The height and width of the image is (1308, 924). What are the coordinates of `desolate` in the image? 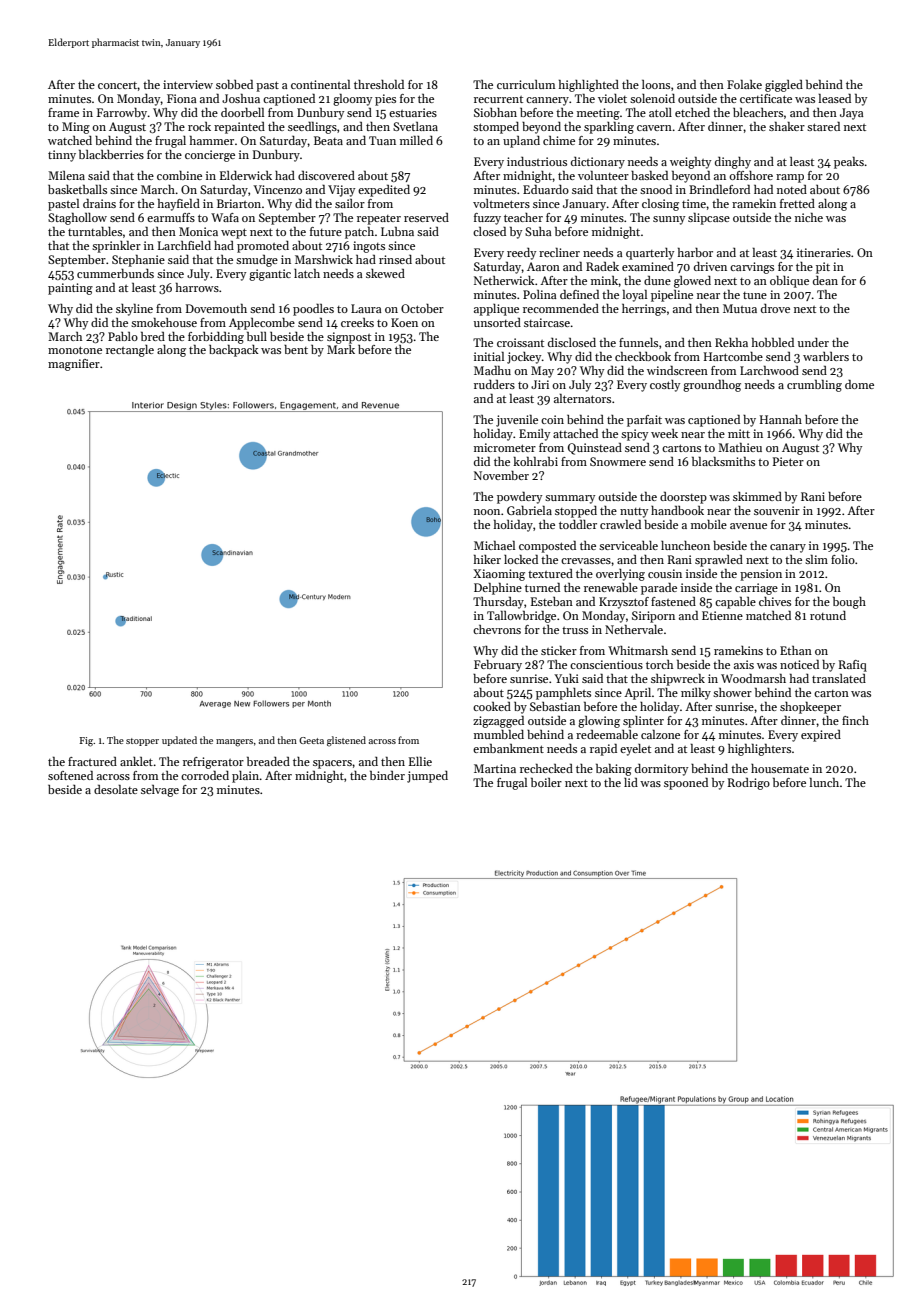 It's located at (116, 789).
